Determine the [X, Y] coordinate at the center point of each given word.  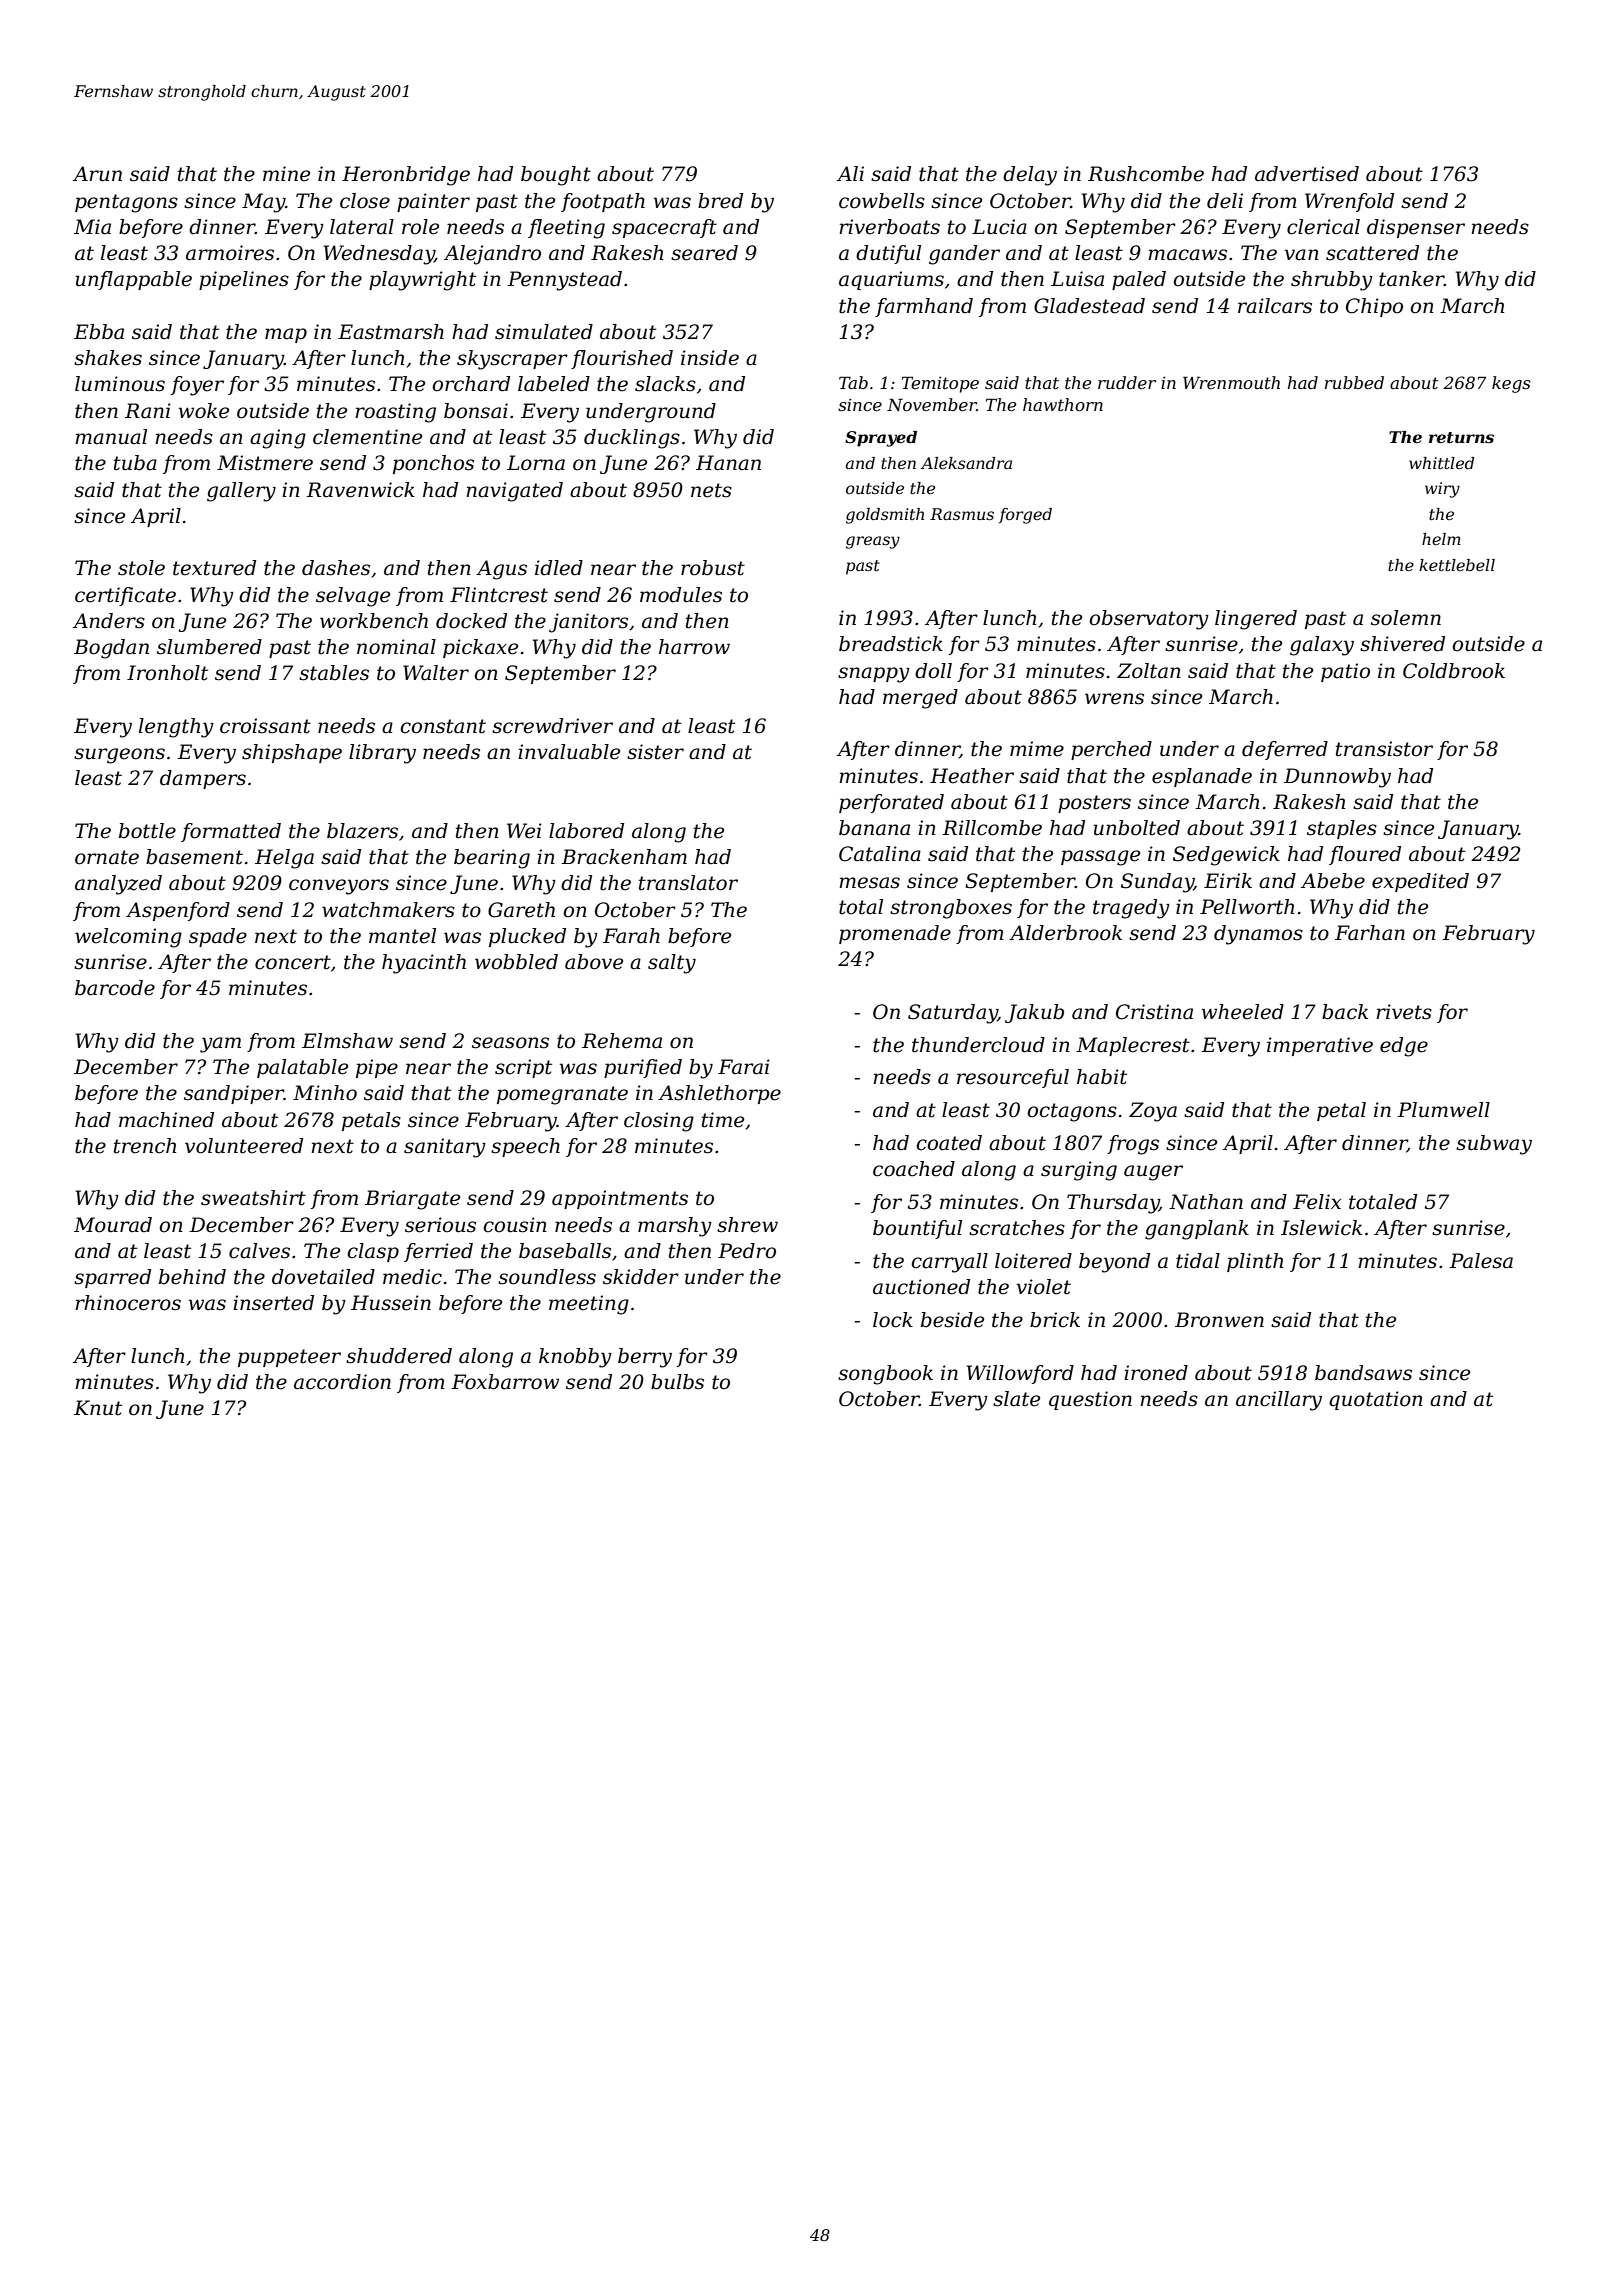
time [723, 1120]
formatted [231, 832]
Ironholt [167, 673]
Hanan [728, 463]
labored [586, 831]
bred [720, 201]
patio [1345, 672]
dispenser [1416, 228]
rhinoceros [128, 1303]
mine [286, 174]
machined [166, 1120]
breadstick [891, 644]
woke [204, 411]
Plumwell [1443, 1110]
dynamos [1258, 935]
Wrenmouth [1231, 382]
